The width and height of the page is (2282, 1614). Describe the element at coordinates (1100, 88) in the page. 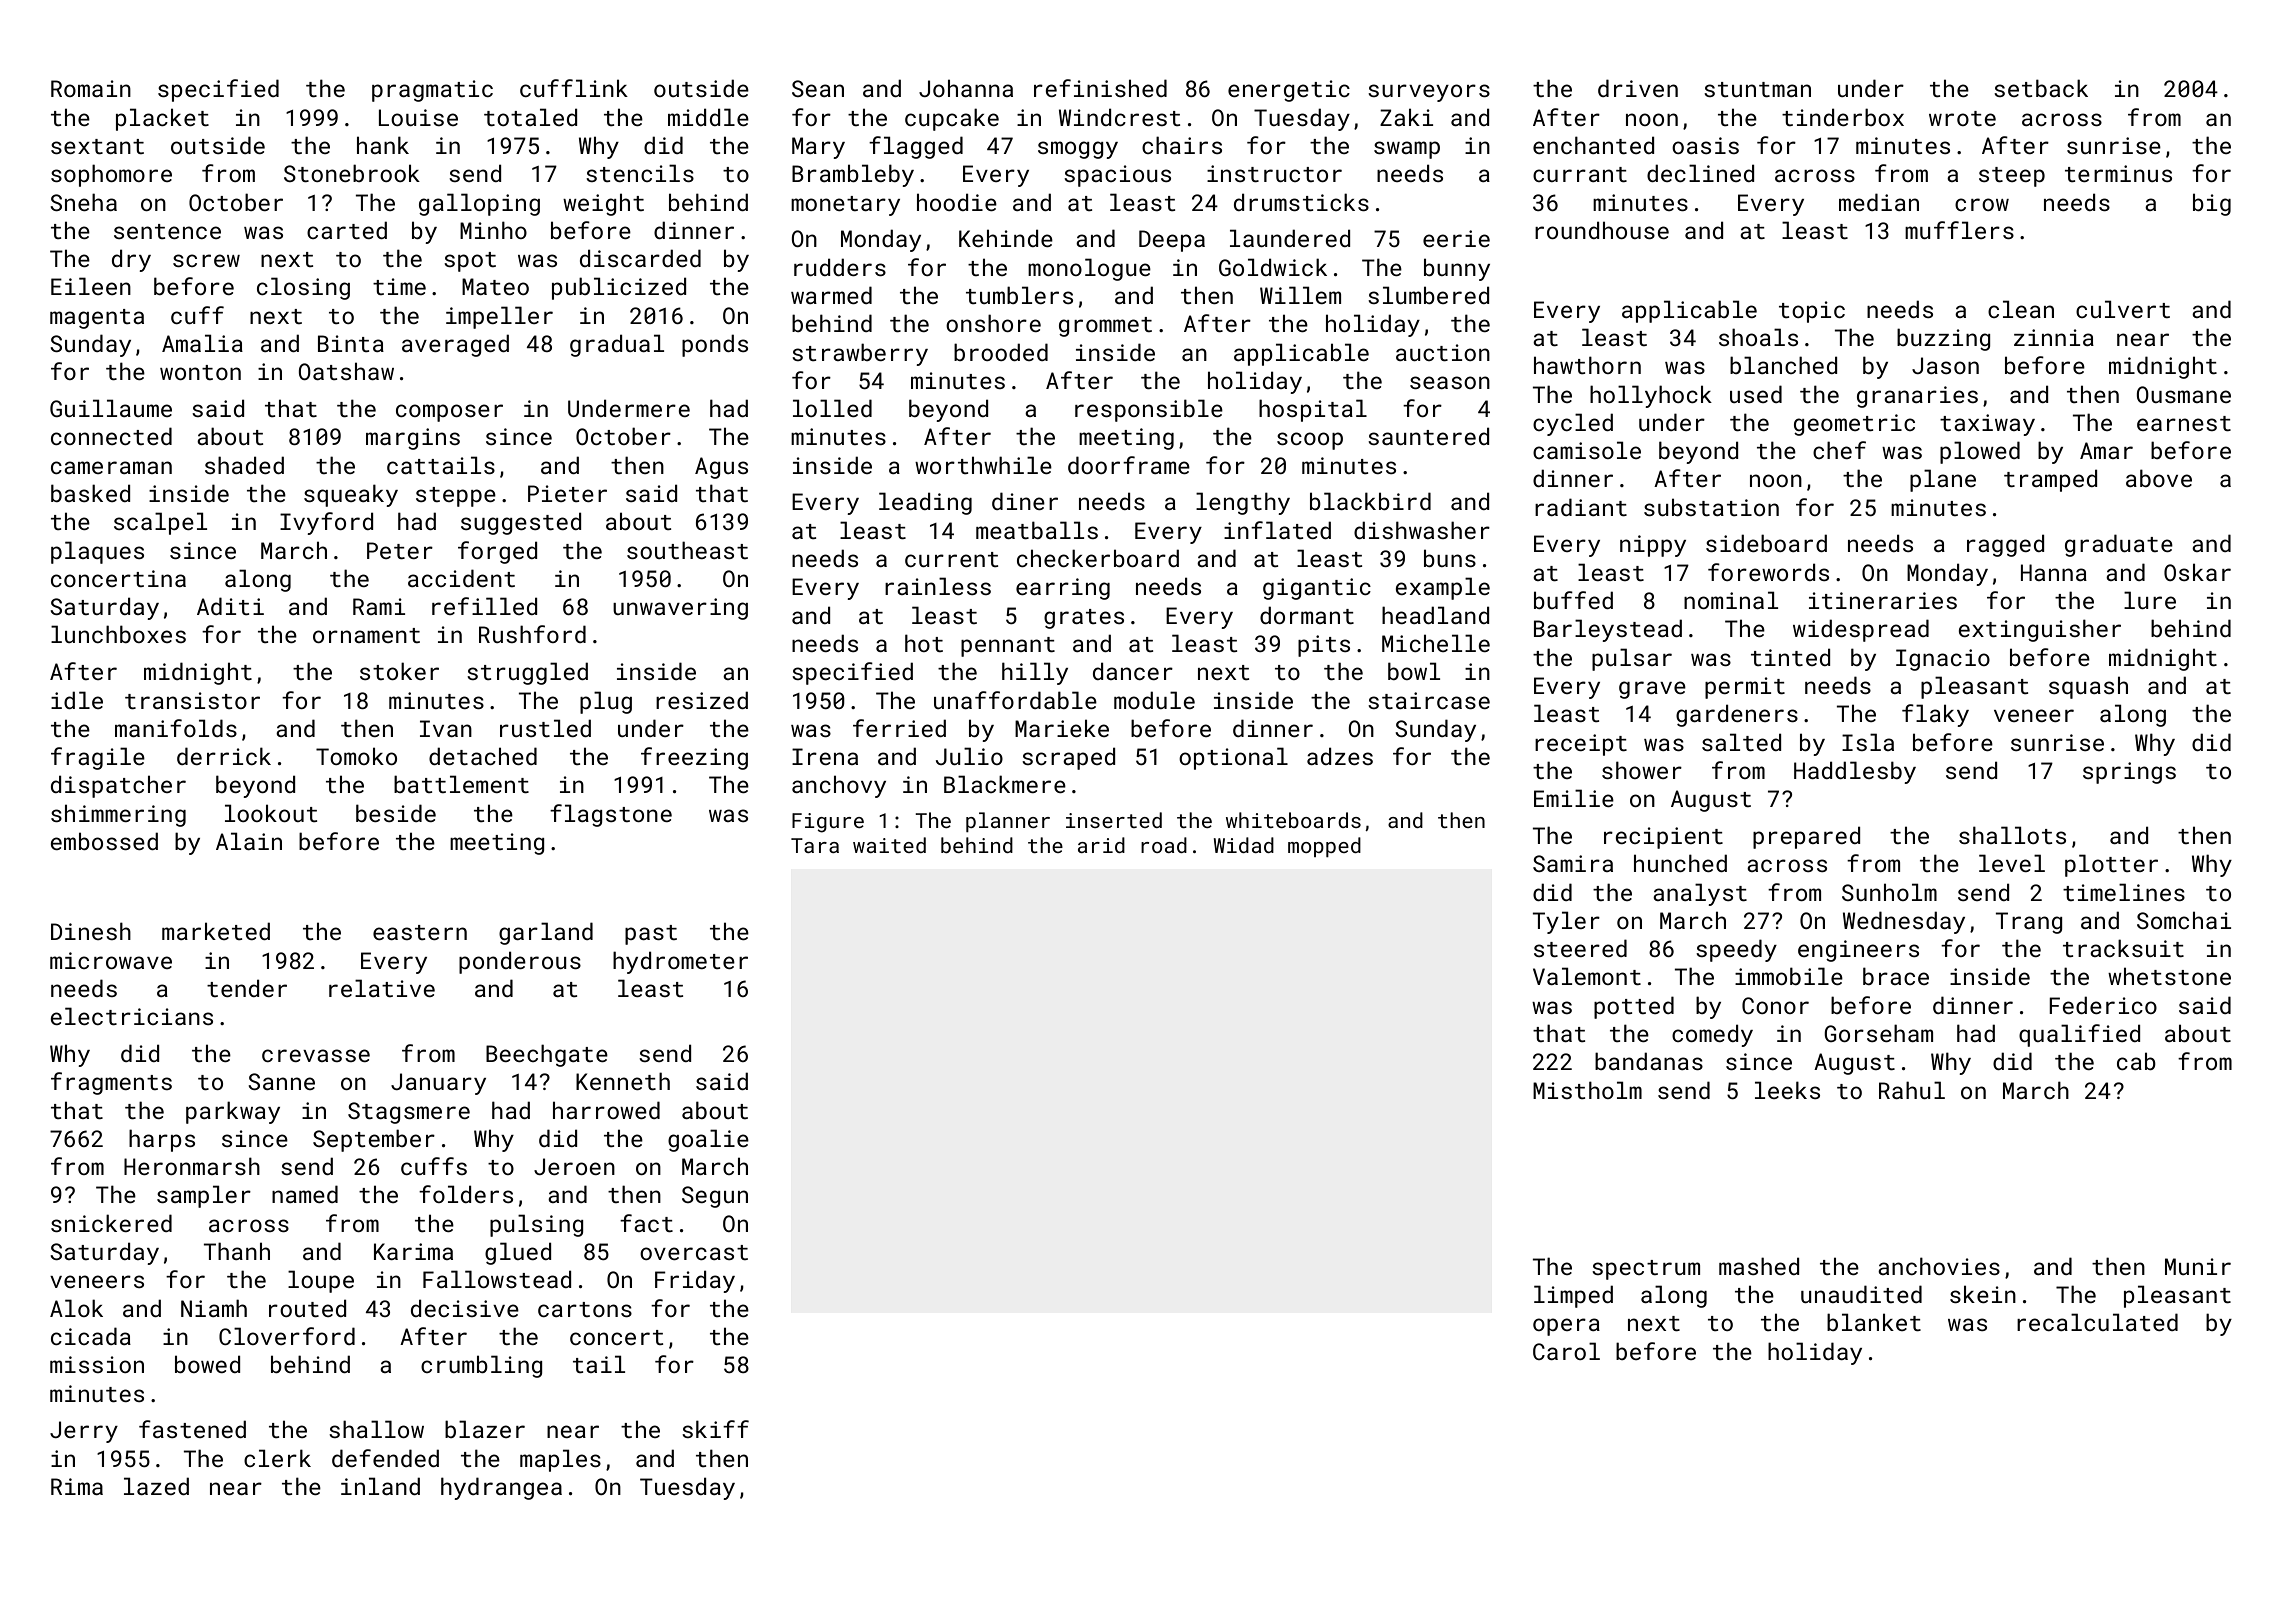

I see `refinished` at that location.
